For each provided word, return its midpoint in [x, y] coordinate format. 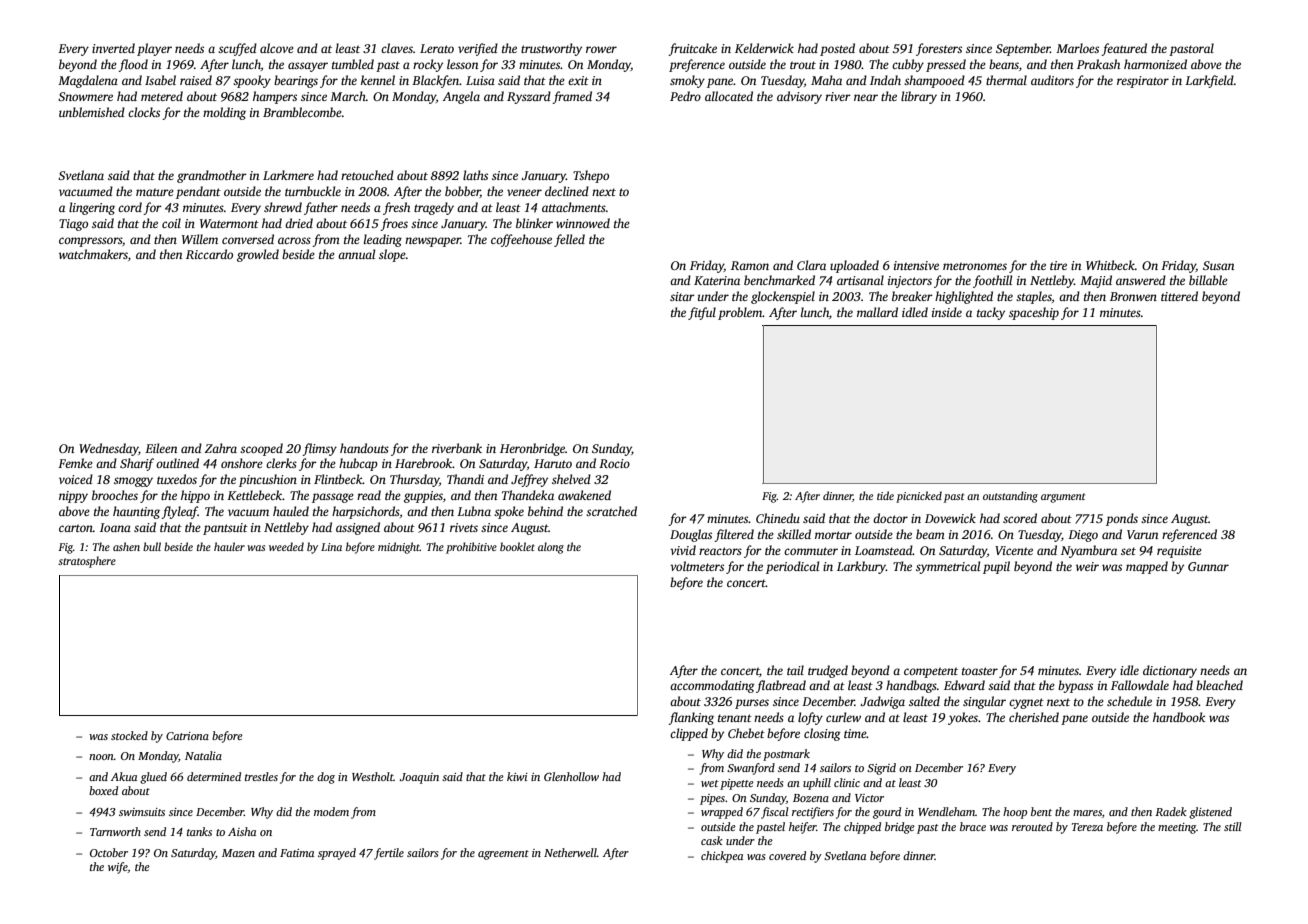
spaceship [1034, 313]
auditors [1052, 80]
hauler [229, 546]
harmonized [1155, 64]
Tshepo [591, 176]
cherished [1034, 717]
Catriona [187, 736]
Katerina [717, 280]
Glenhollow [571, 776]
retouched [367, 175]
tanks [199, 831]
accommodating [712, 686]
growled [258, 255]
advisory [799, 97]
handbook [1179, 717]
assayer [308, 67]
